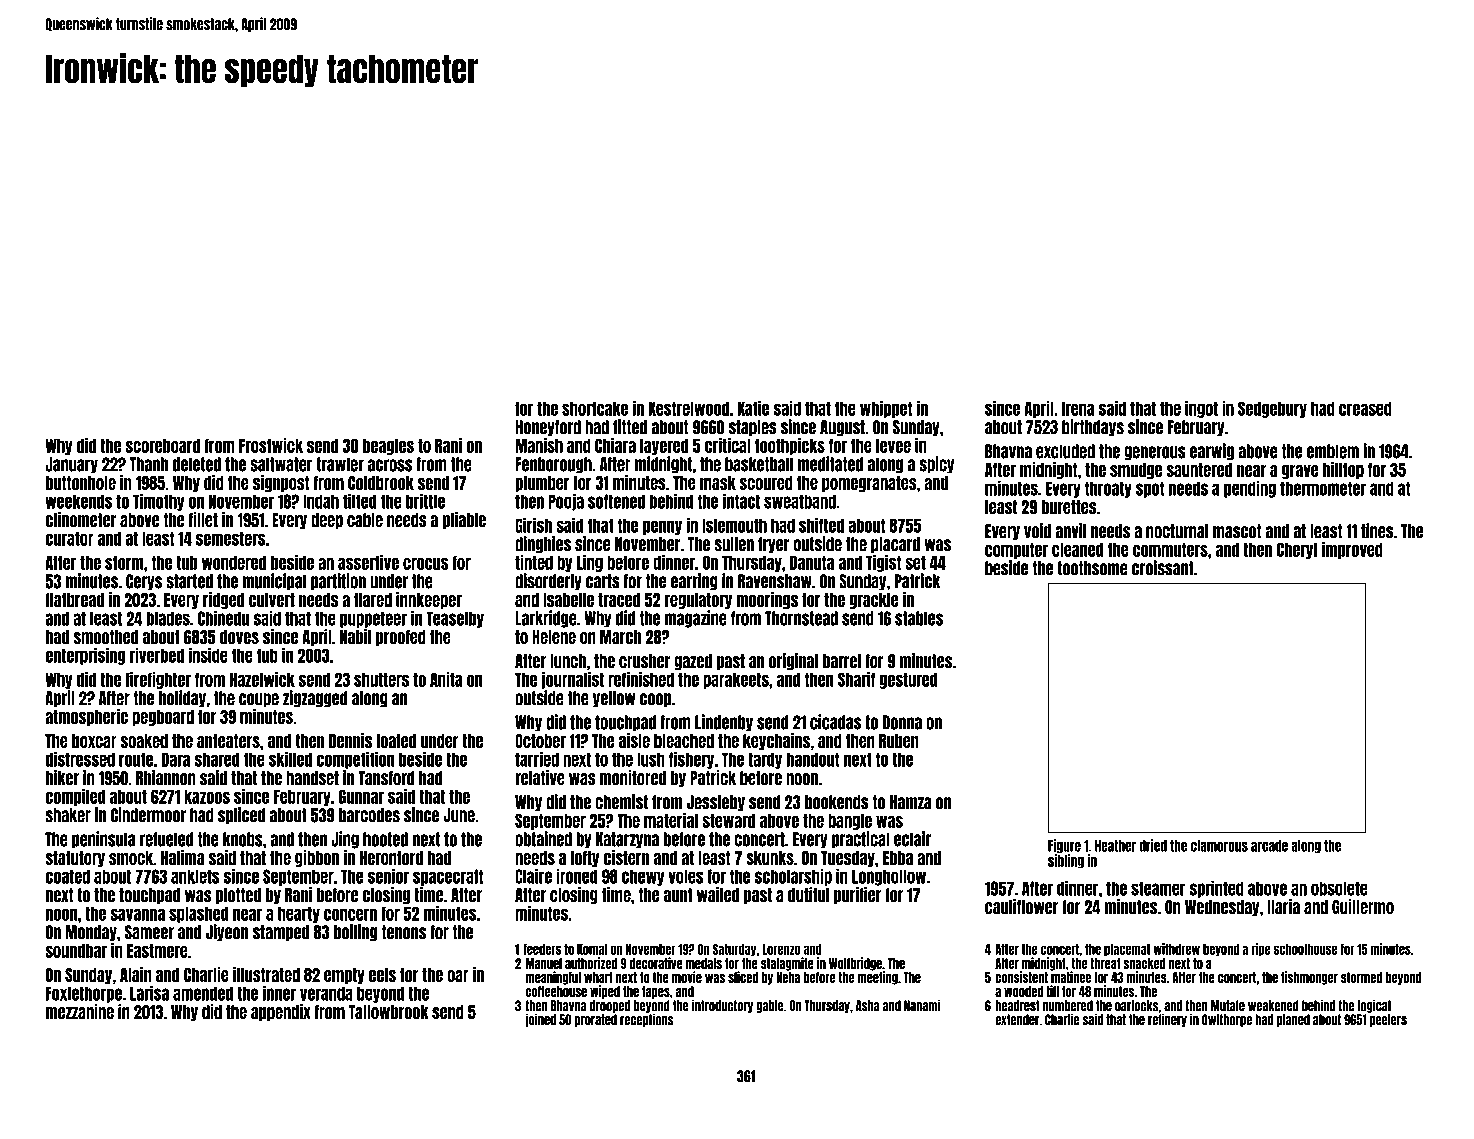 The height and width of the page is (1139, 1474). I want to click on boxcar, so click(94, 741).
